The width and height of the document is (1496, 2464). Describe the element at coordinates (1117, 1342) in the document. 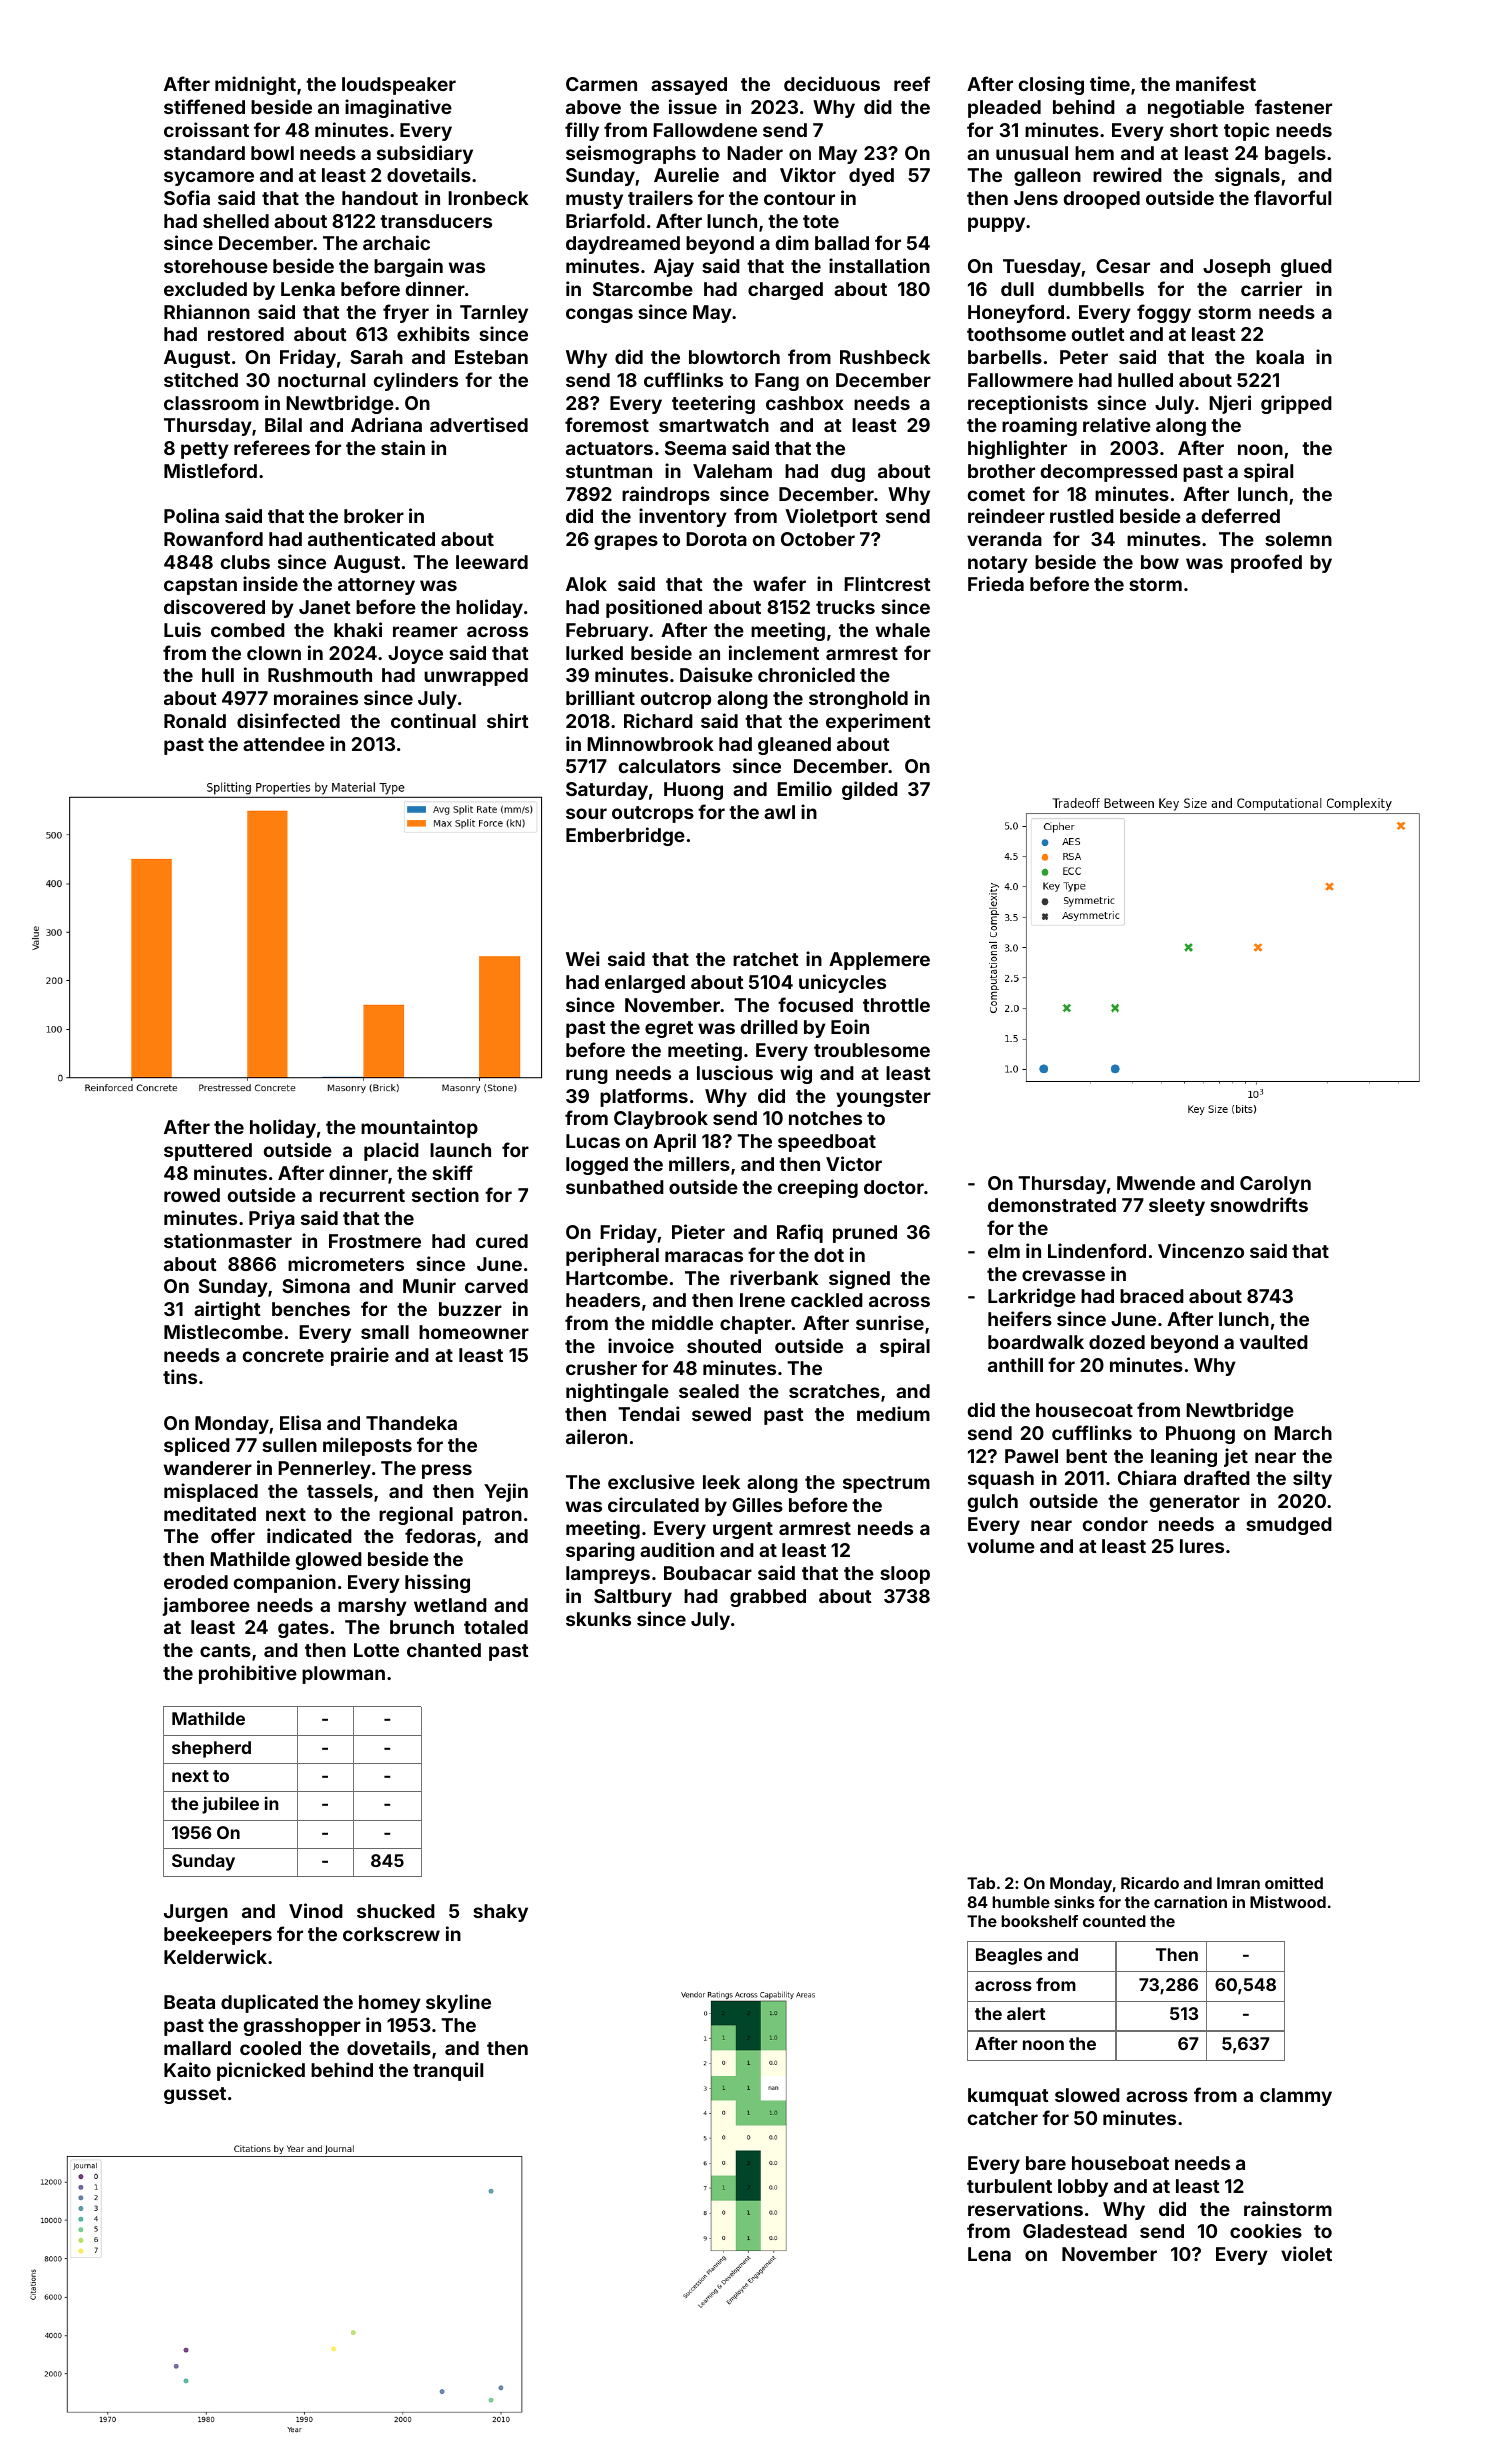

I see `dozed` at that location.
